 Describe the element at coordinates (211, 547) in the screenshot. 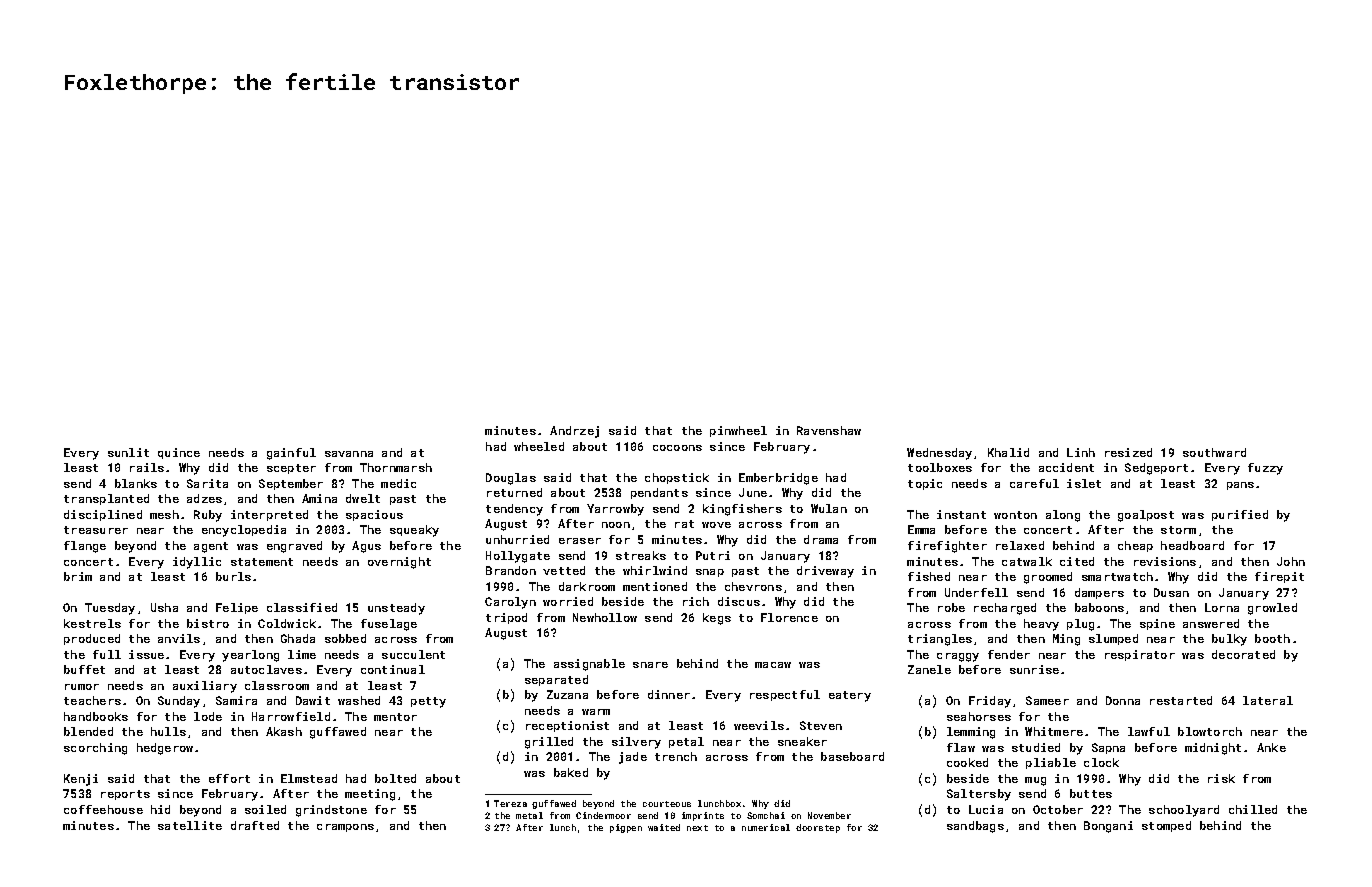

I see `agent` at that location.
